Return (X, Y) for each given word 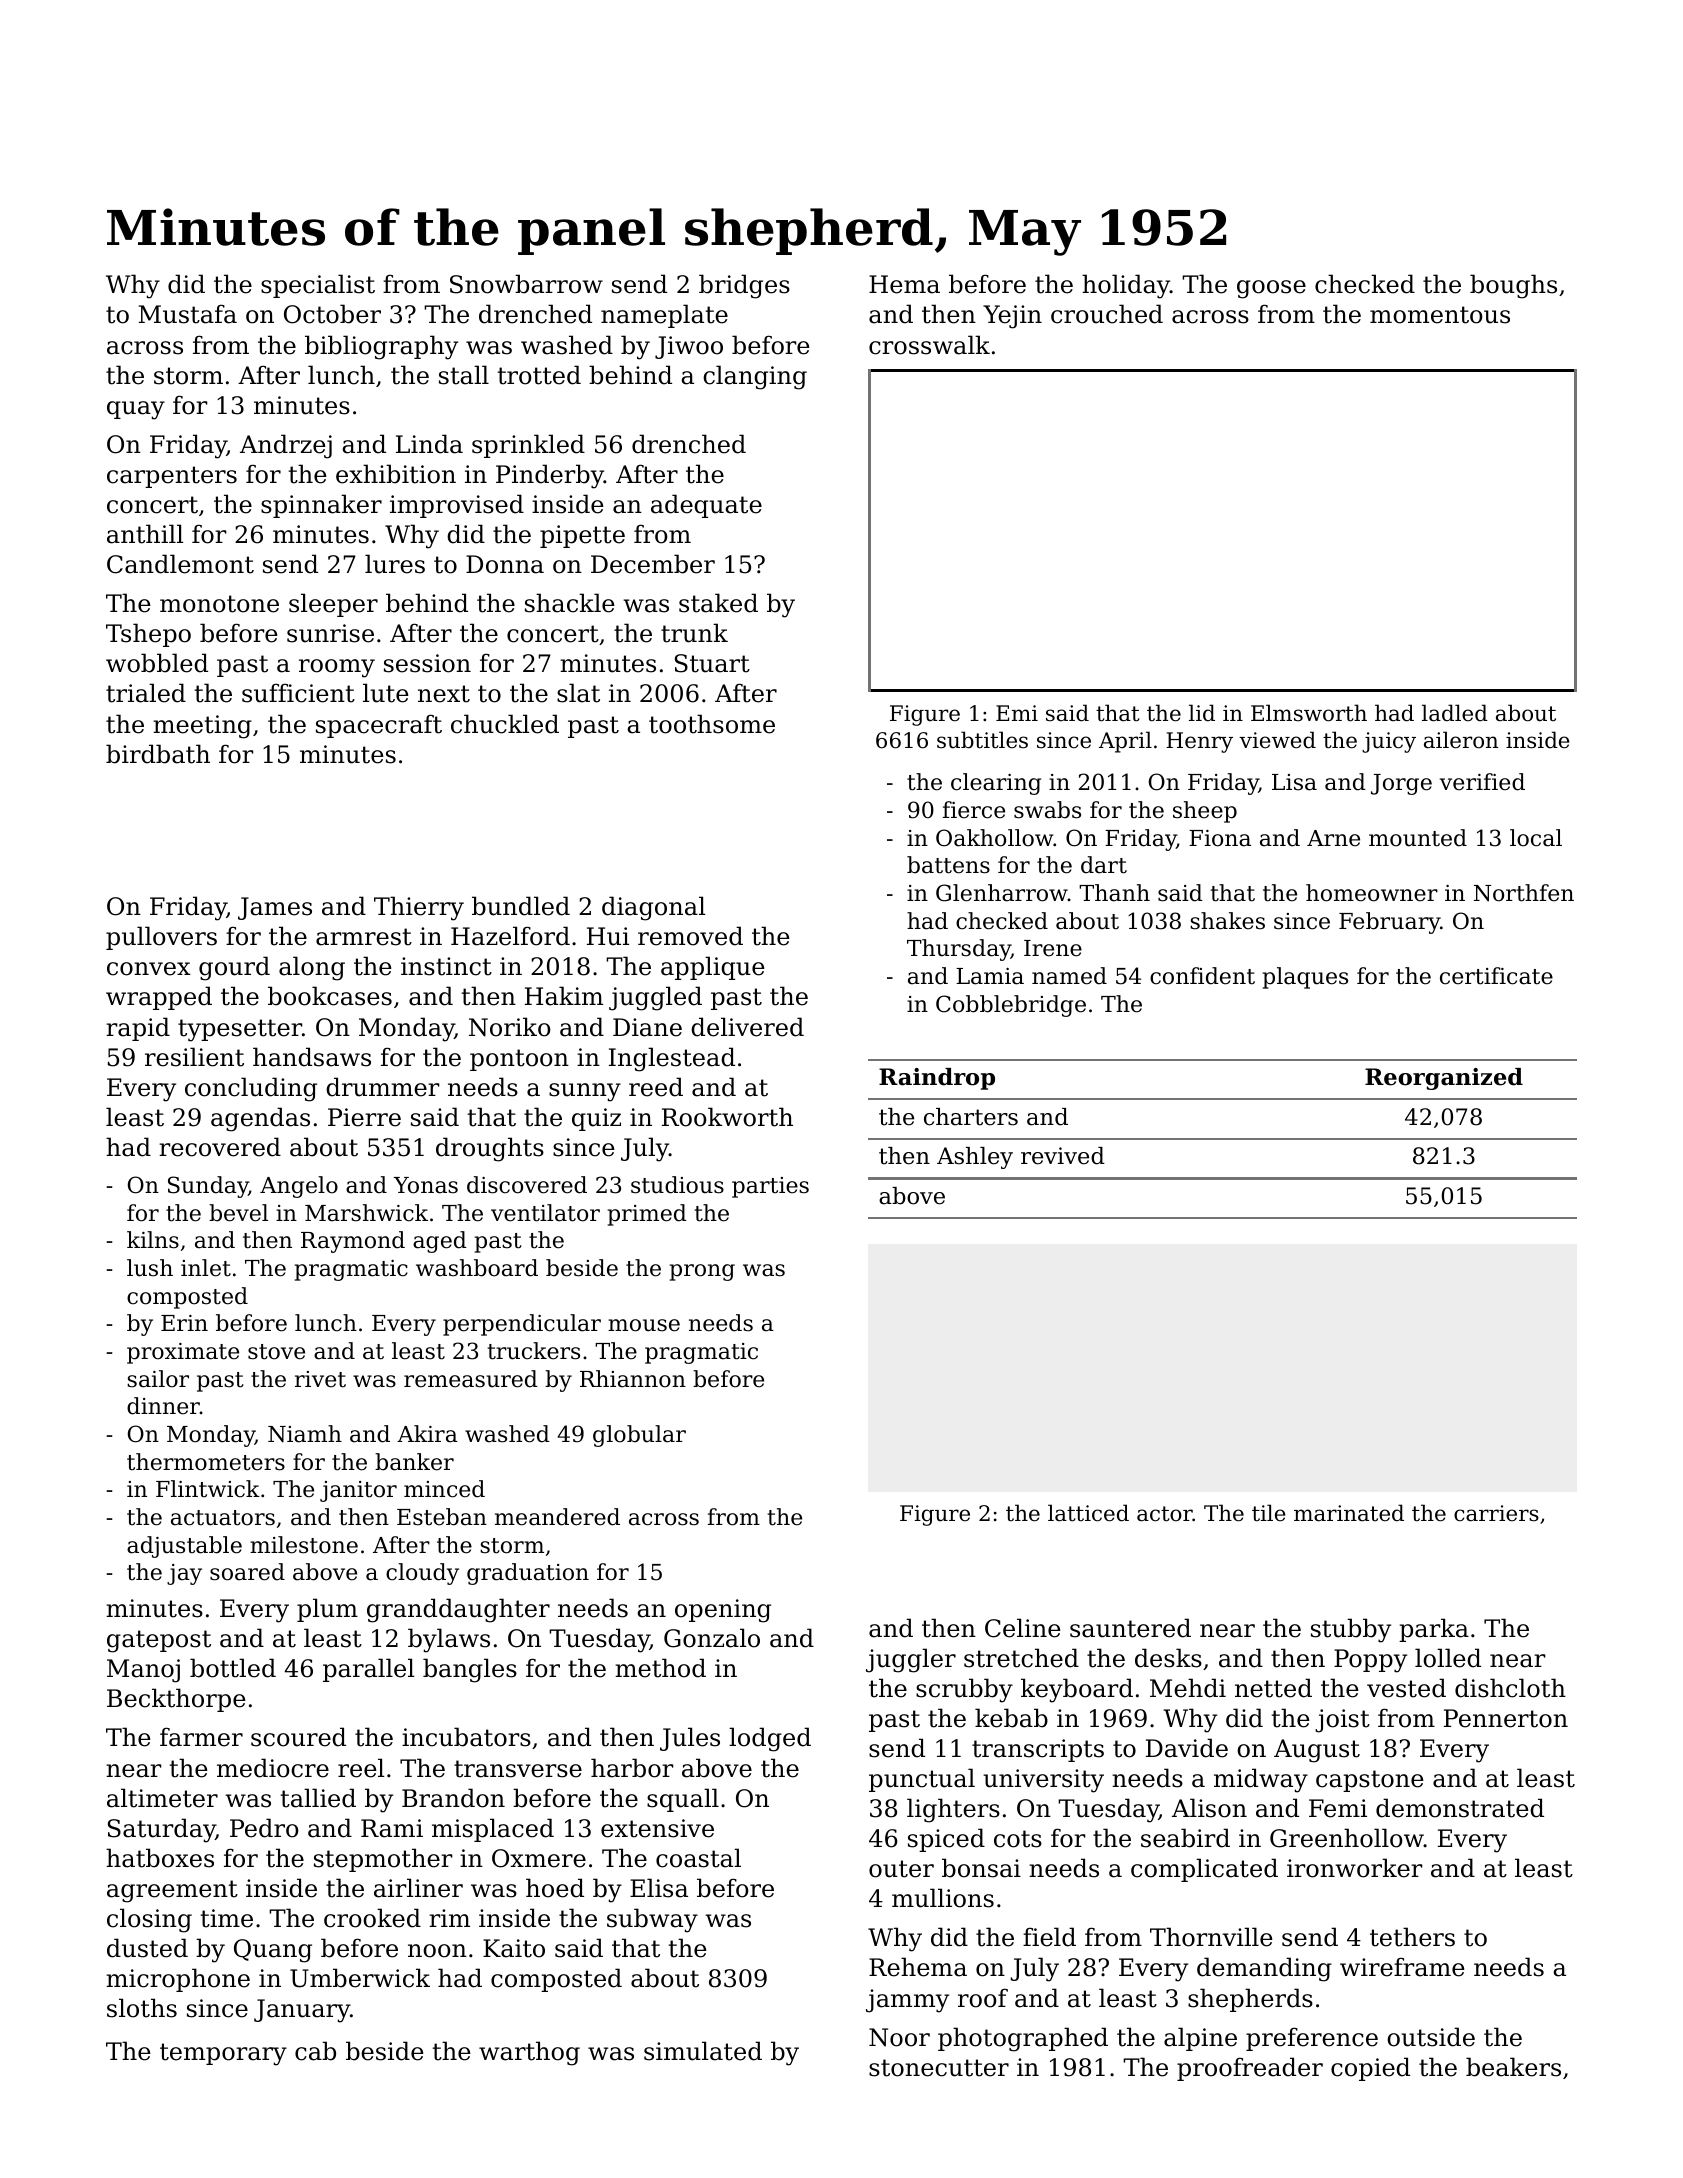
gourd (234, 968)
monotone (219, 604)
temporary (223, 2054)
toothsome (712, 724)
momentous (1440, 315)
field (1049, 1937)
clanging (755, 377)
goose (1271, 289)
